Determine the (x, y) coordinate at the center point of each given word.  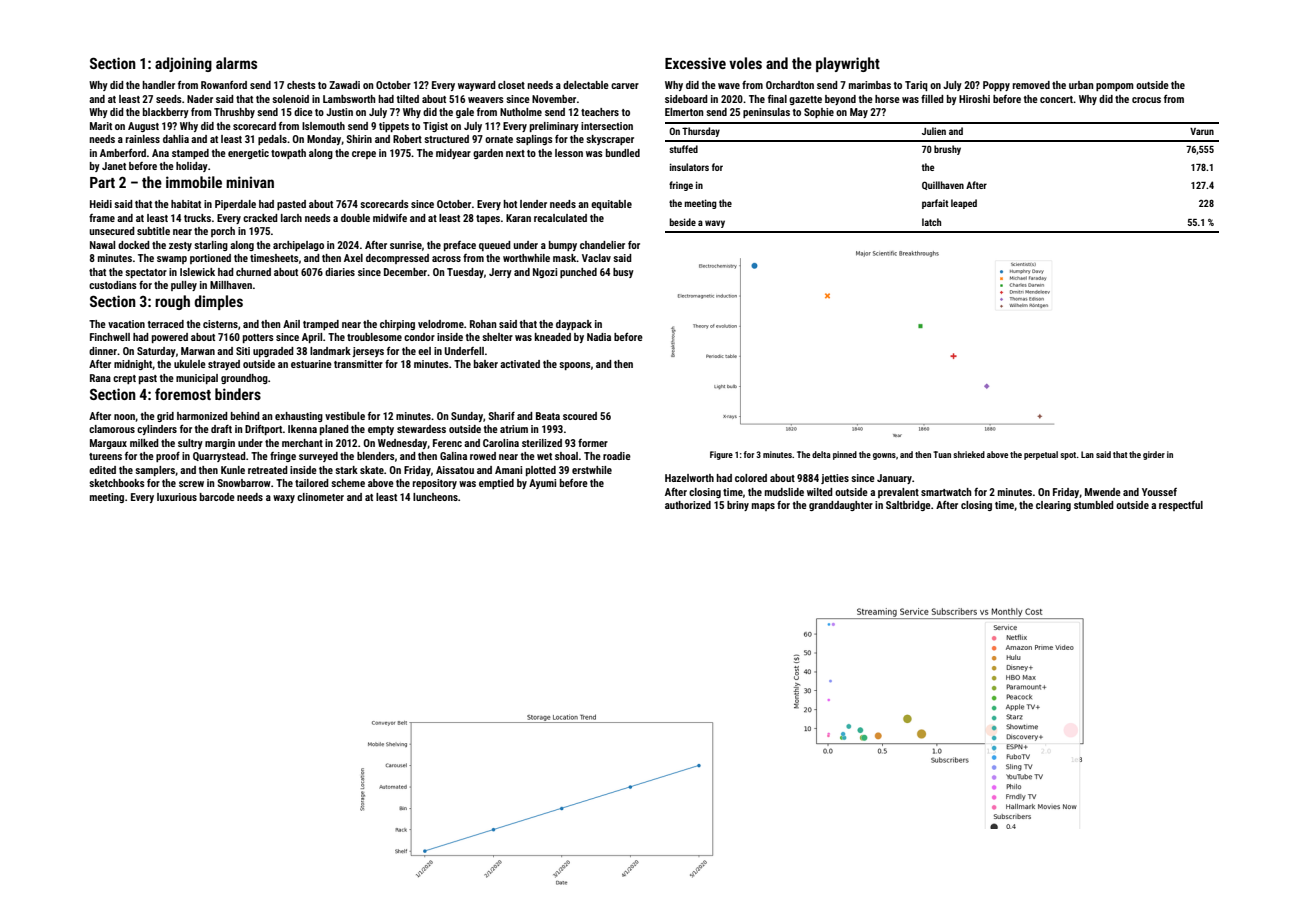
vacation (126, 324)
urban (1081, 85)
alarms (236, 63)
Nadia (599, 337)
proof (168, 457)
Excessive (695, 63)
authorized (688, 505)
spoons (575, 366)
